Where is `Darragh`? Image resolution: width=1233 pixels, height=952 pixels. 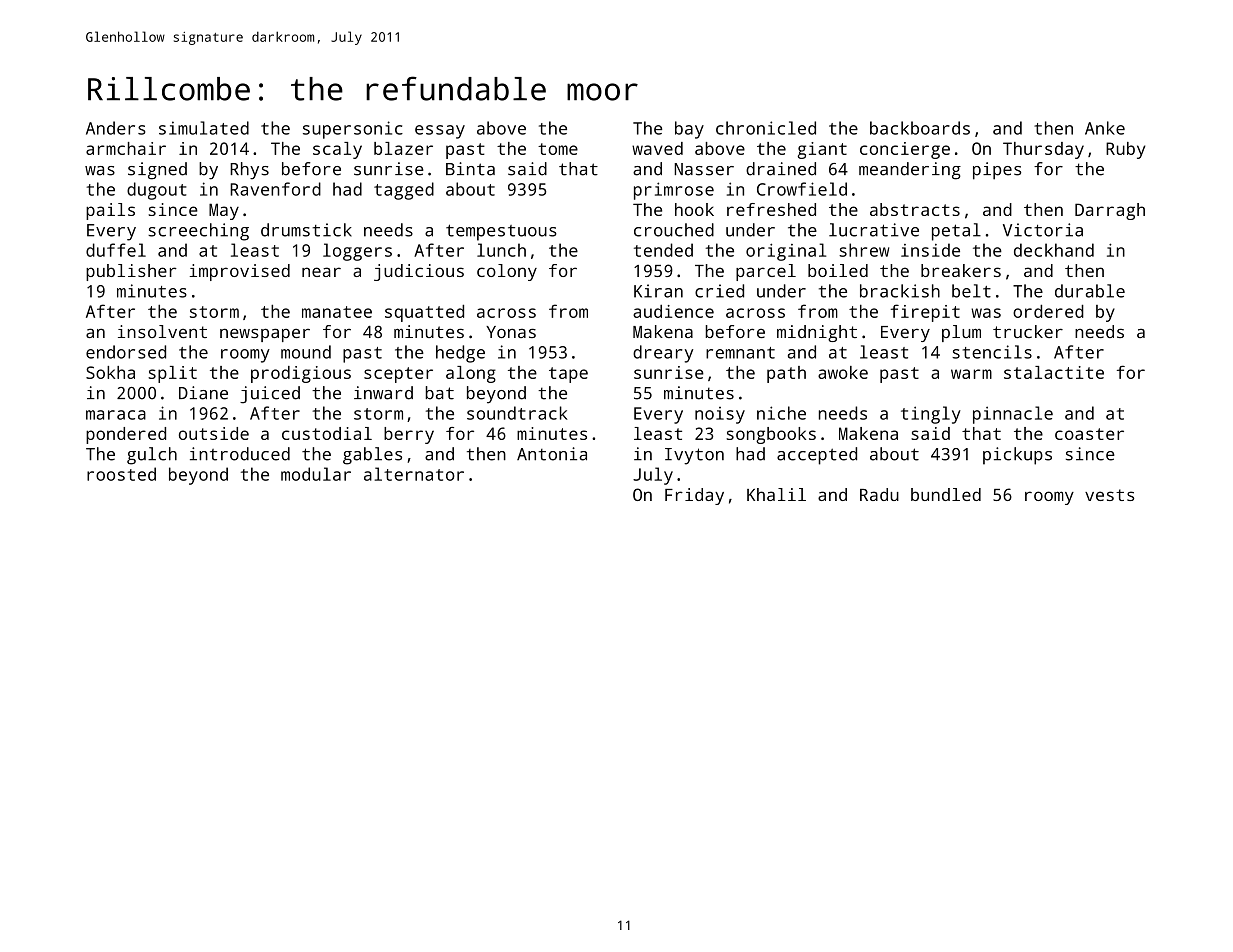
Darragh is located at coordinates (1110, 211).
